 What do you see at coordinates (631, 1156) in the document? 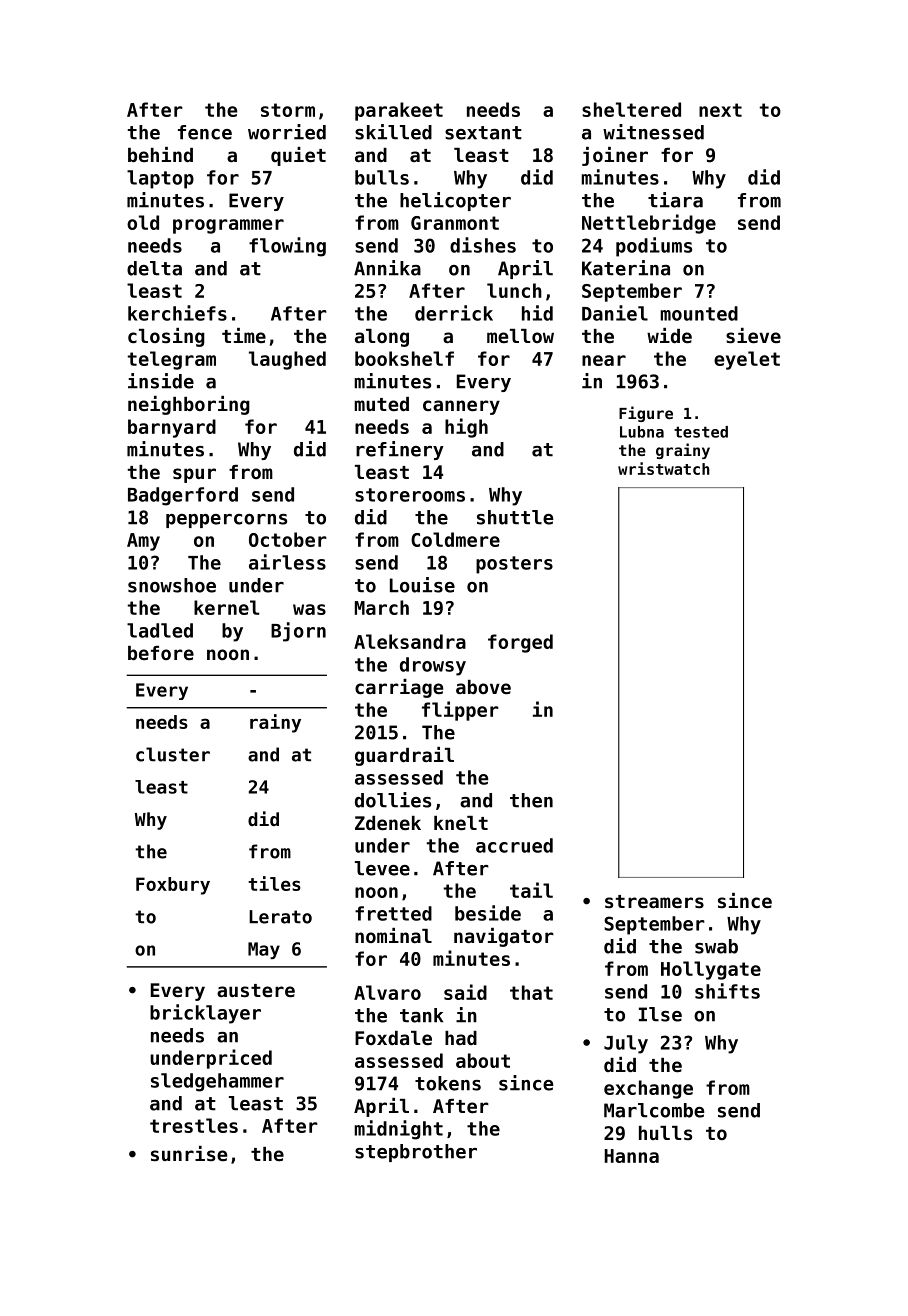
I see `Hanna` at bounding box center [631, 1156].
